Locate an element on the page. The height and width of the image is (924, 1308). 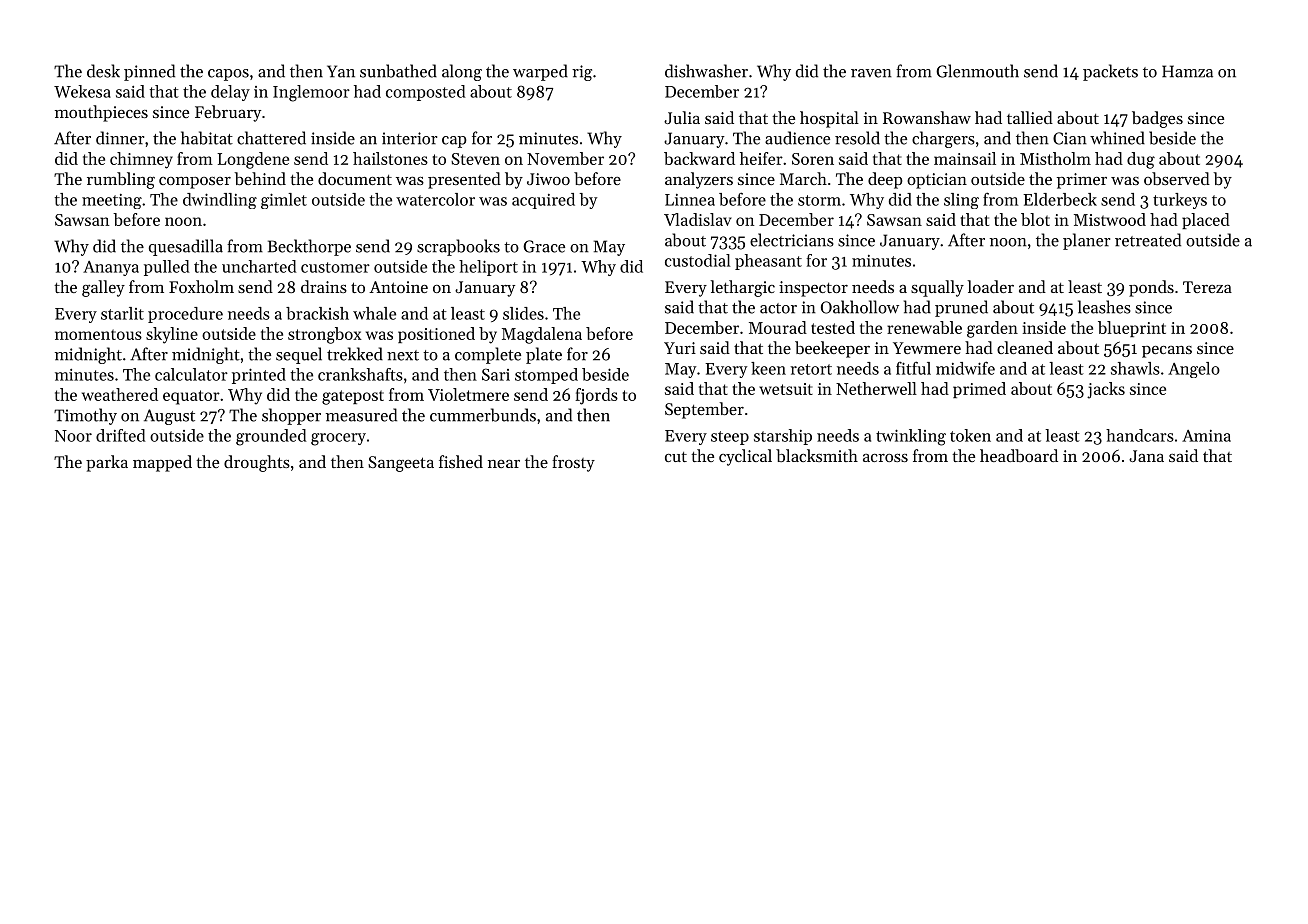
Julia is located at coordinates (682, 117).
